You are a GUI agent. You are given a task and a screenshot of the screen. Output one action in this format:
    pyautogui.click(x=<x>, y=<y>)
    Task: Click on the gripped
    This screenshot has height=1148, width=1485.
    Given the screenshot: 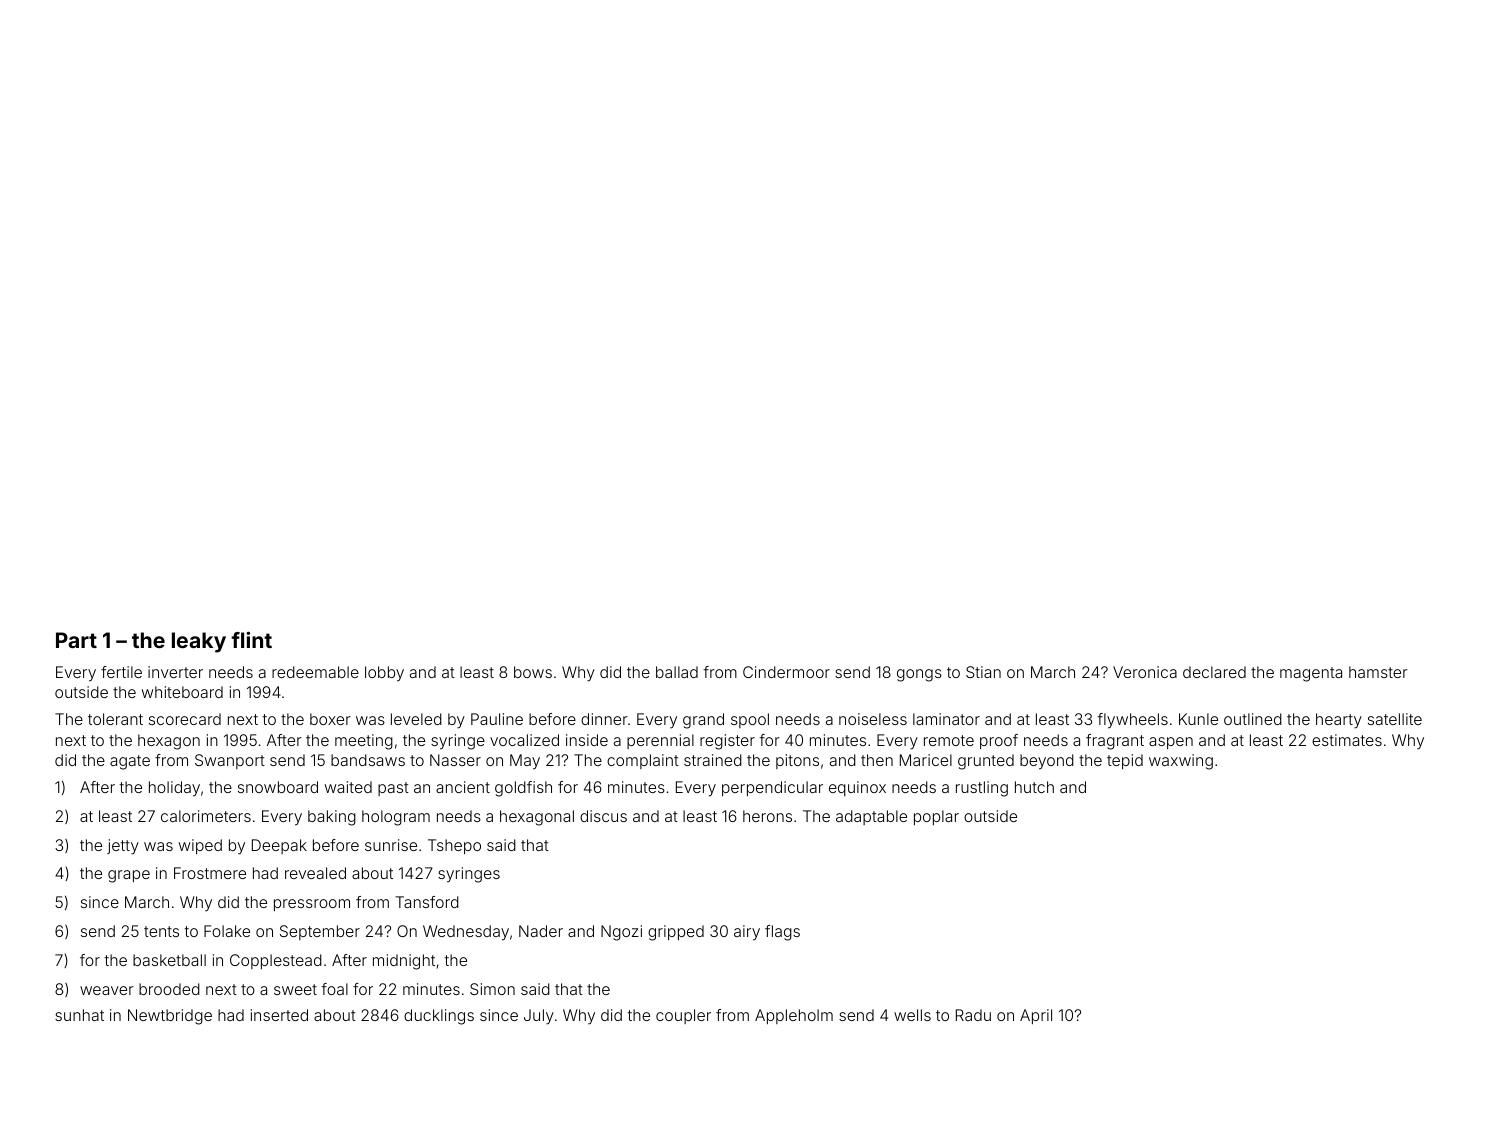 What is the action you would take?
    pyautogui.click(x=676, y=933)
